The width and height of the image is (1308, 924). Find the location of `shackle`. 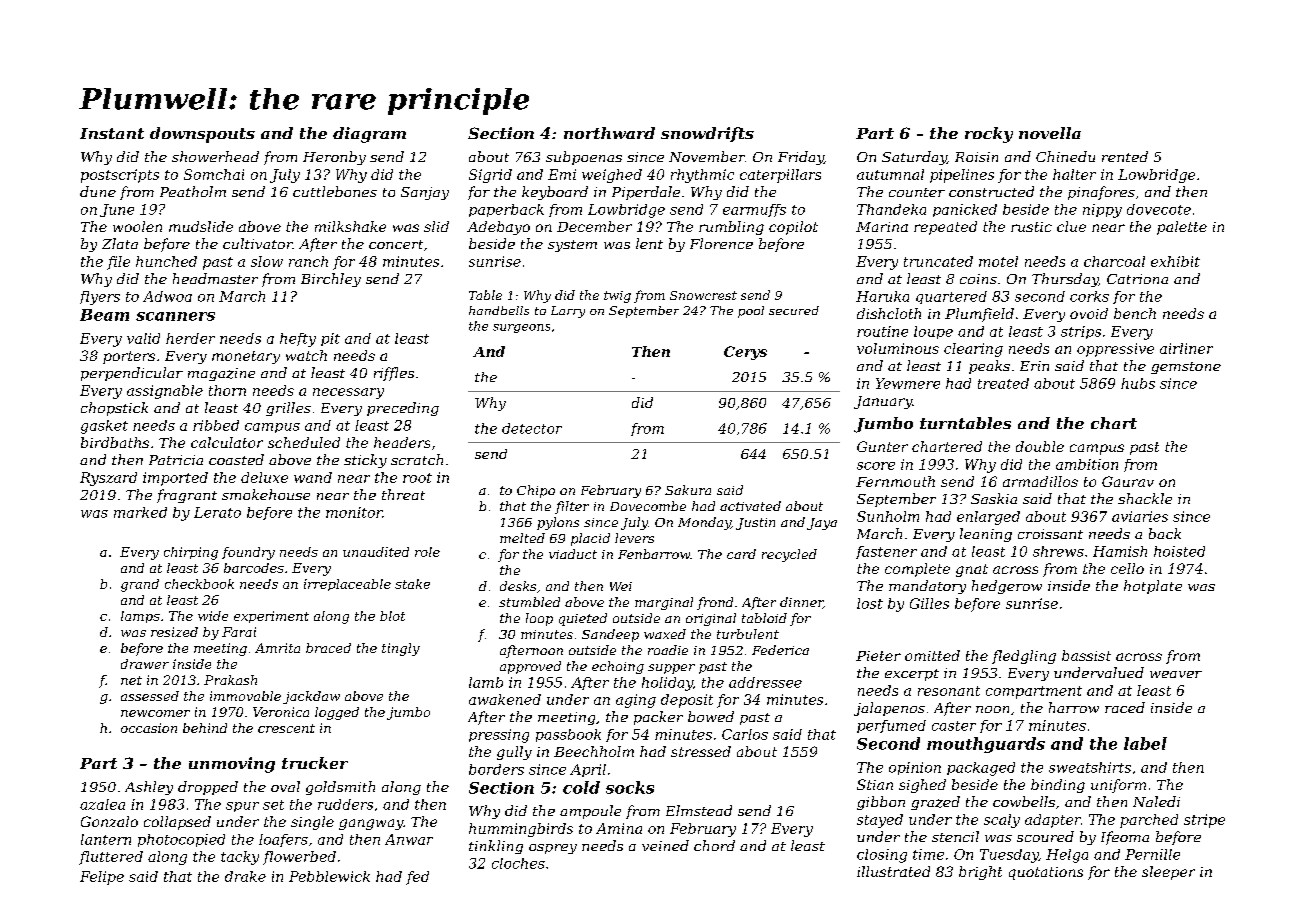

shackle is located at coordinates (1145, 498).
